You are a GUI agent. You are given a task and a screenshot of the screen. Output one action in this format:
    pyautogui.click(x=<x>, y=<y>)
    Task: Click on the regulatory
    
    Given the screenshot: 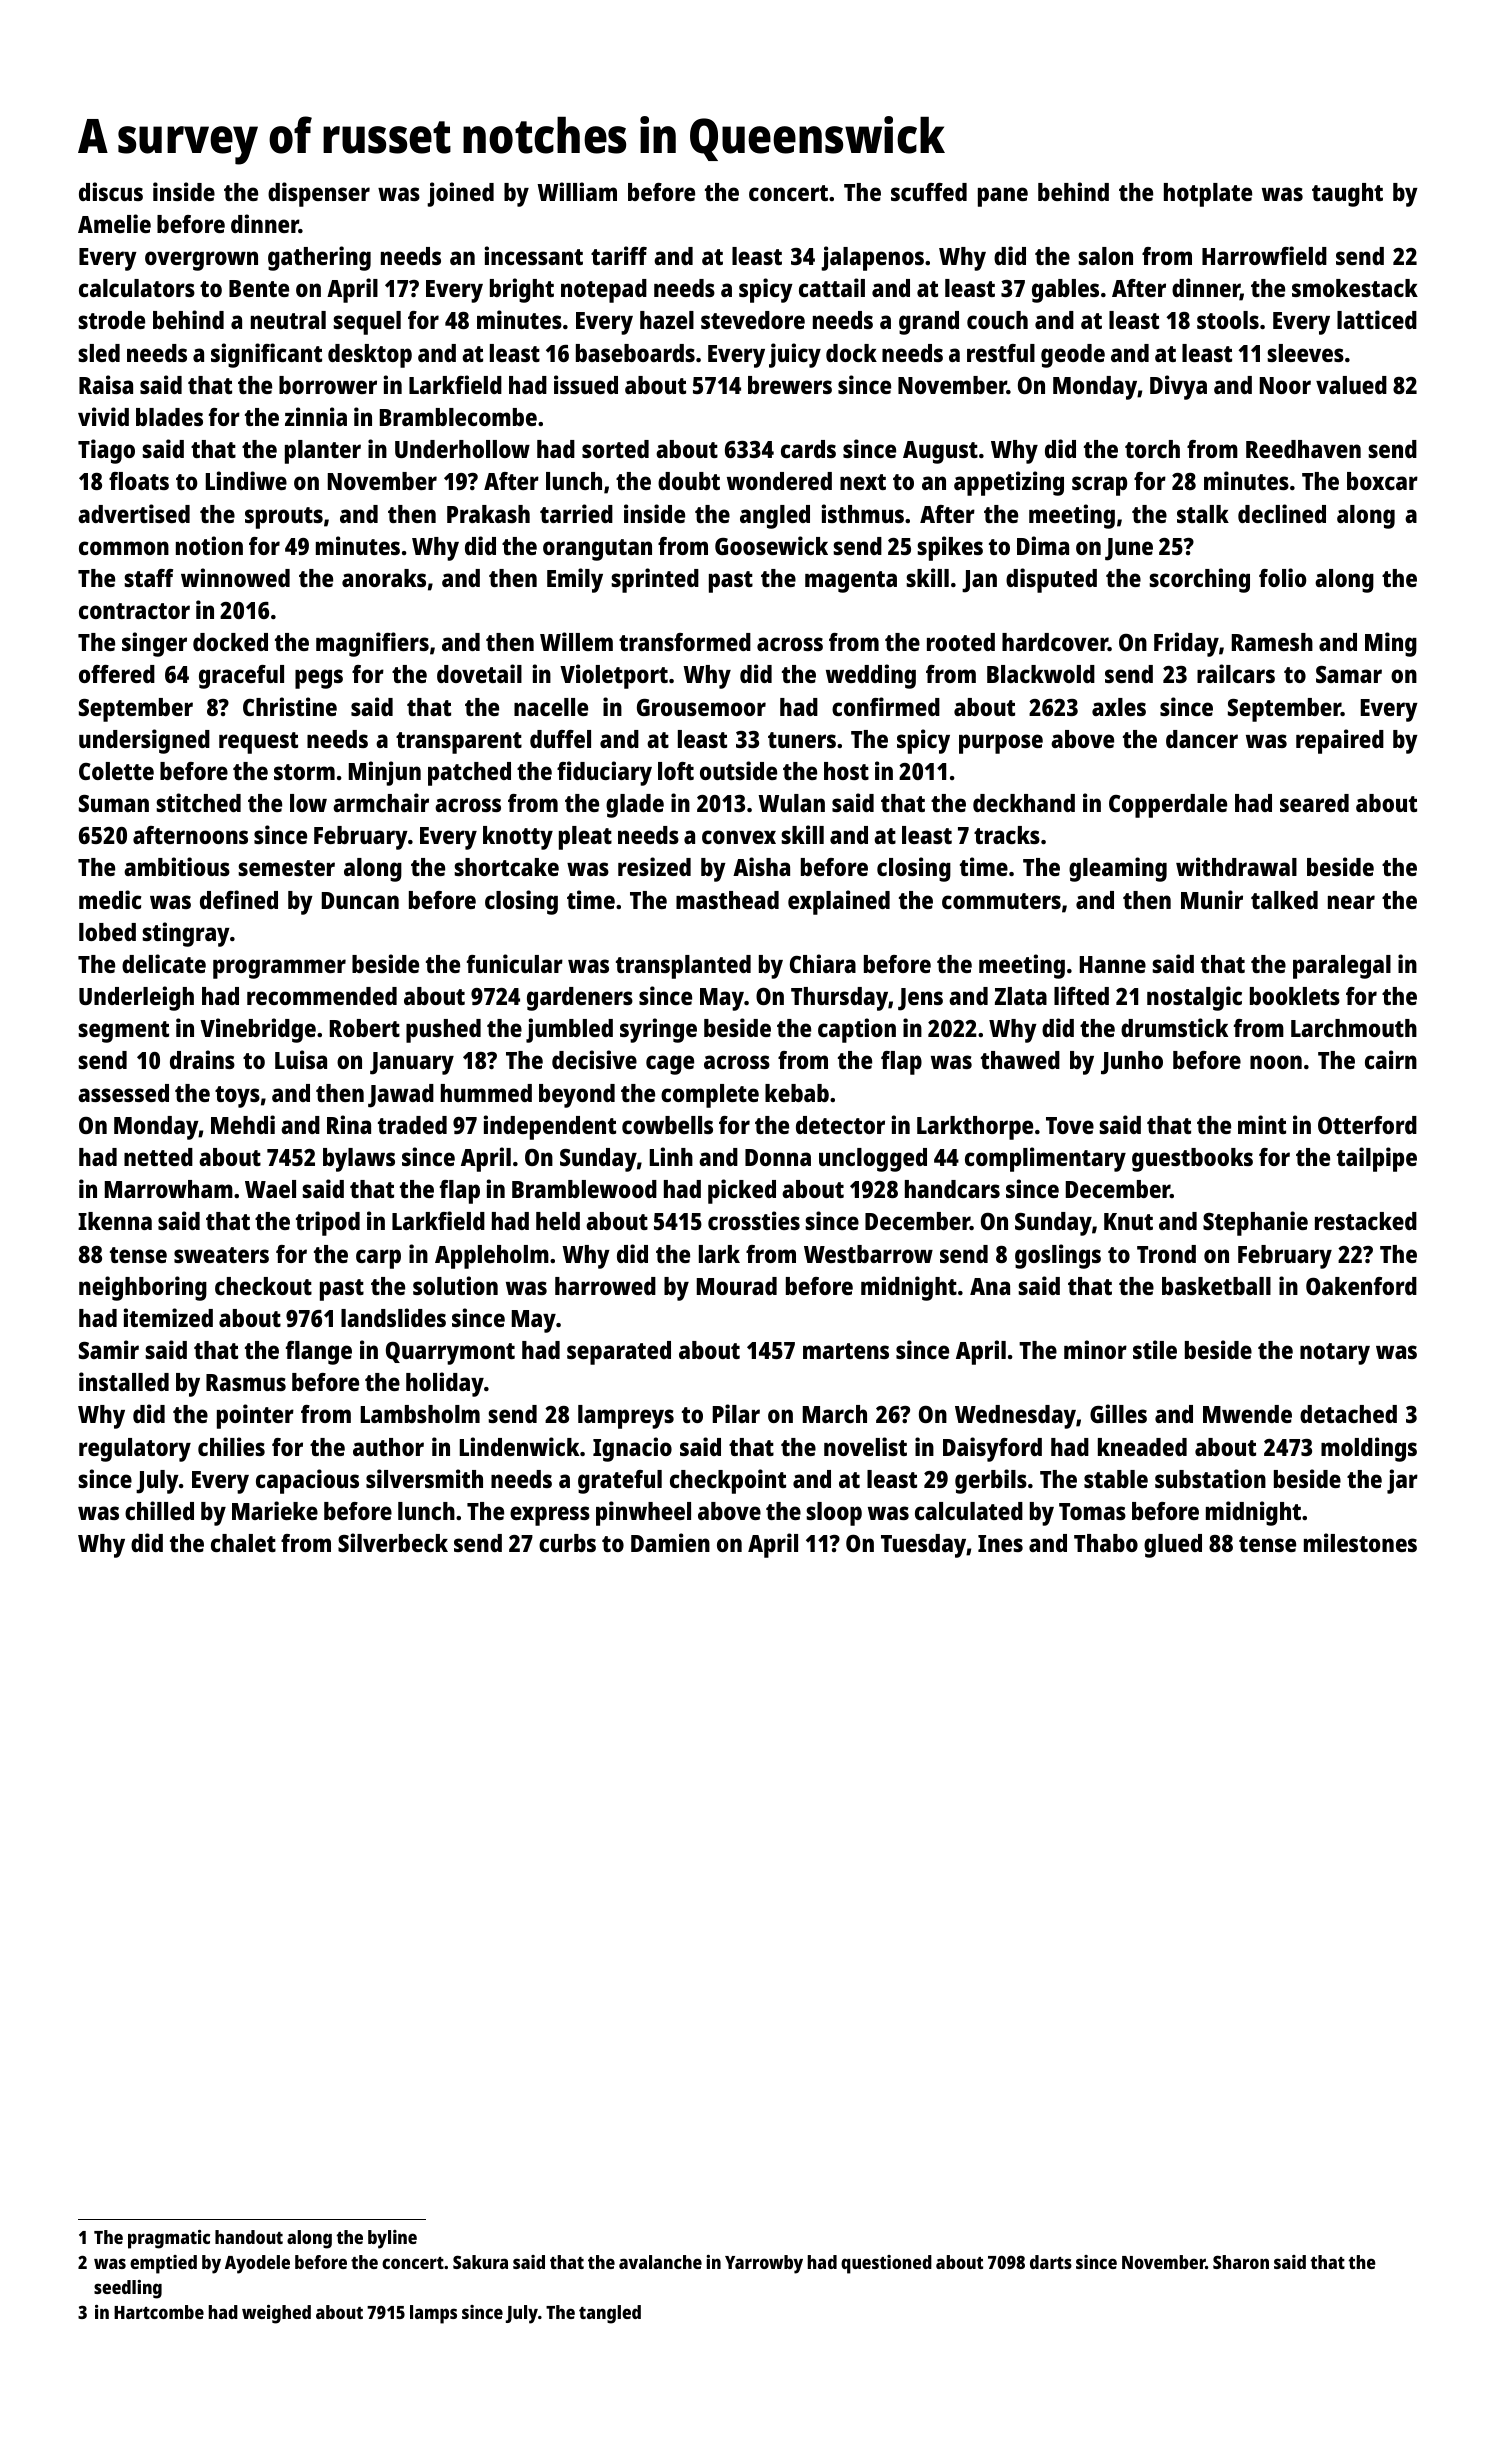 What is the action you would take?
    pyautogui.click(x=135, y=1450)
